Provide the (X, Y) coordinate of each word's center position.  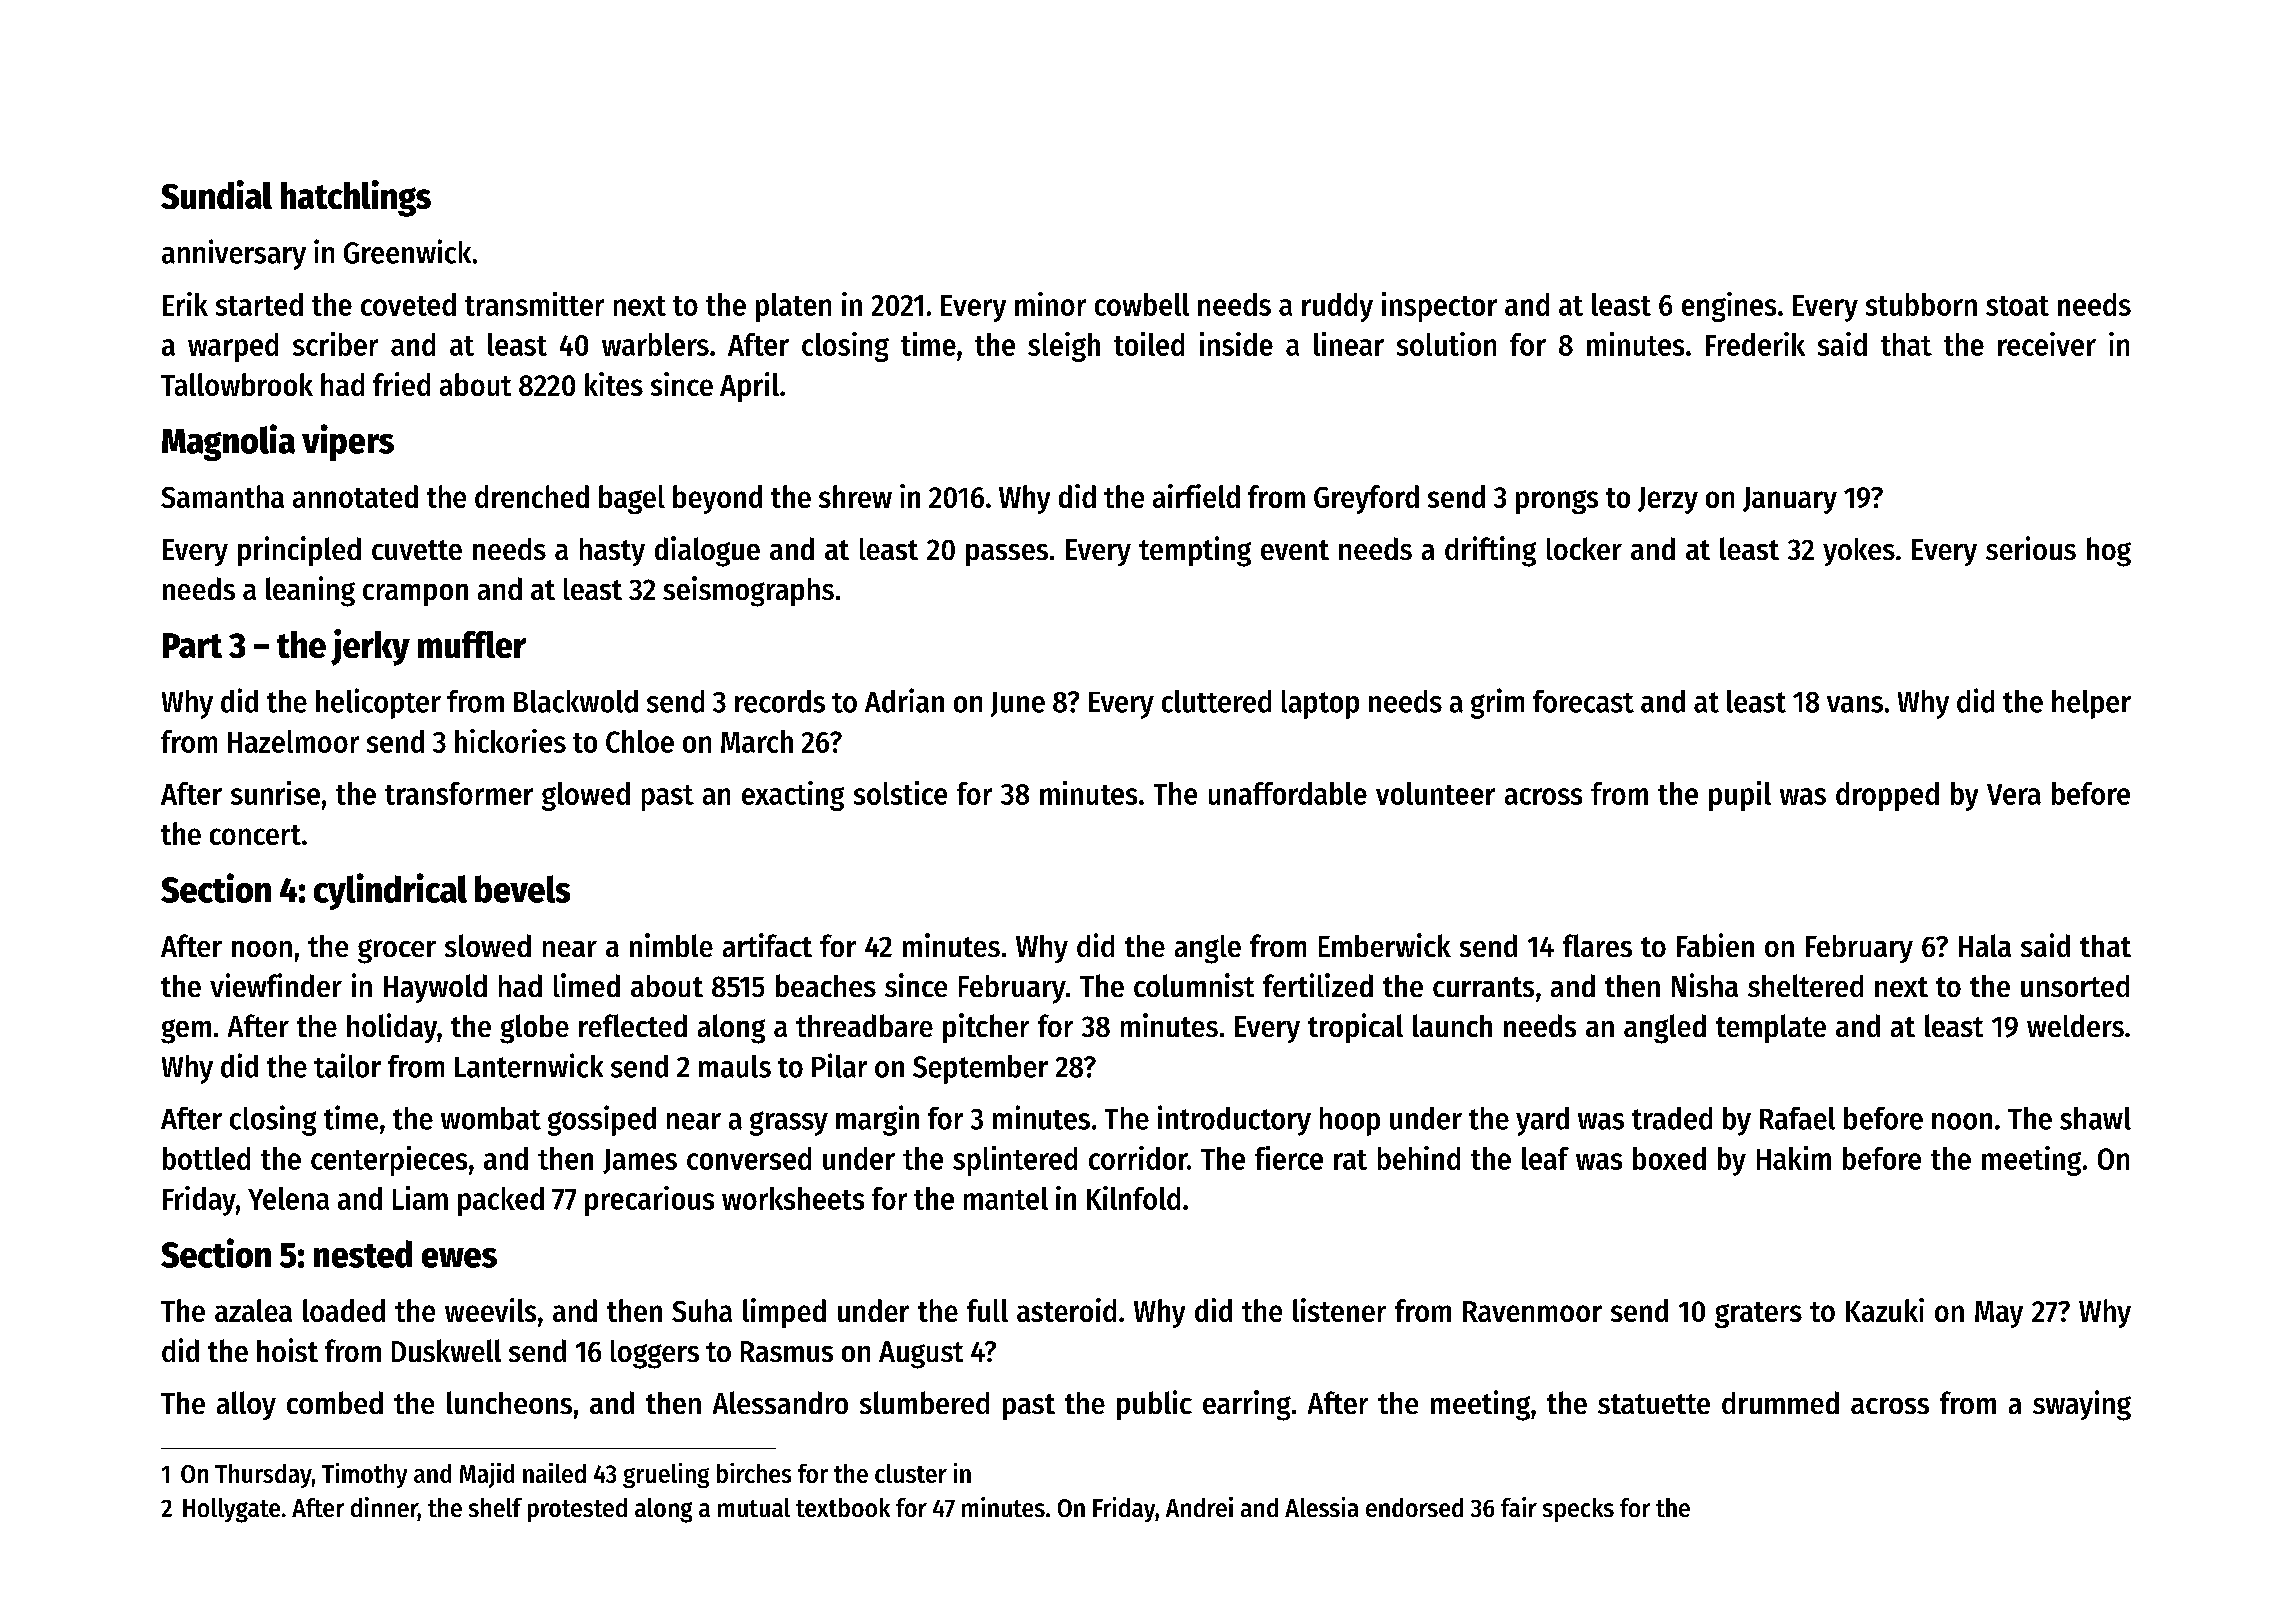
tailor (347, 1065)
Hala (1985, 945)
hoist (287, 1350)
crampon (415, 595)
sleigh (1064, 347)
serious (2031, 548)
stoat (2017, 306)
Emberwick (1385, 945)
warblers (655, 344)
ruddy (1337, 307)
